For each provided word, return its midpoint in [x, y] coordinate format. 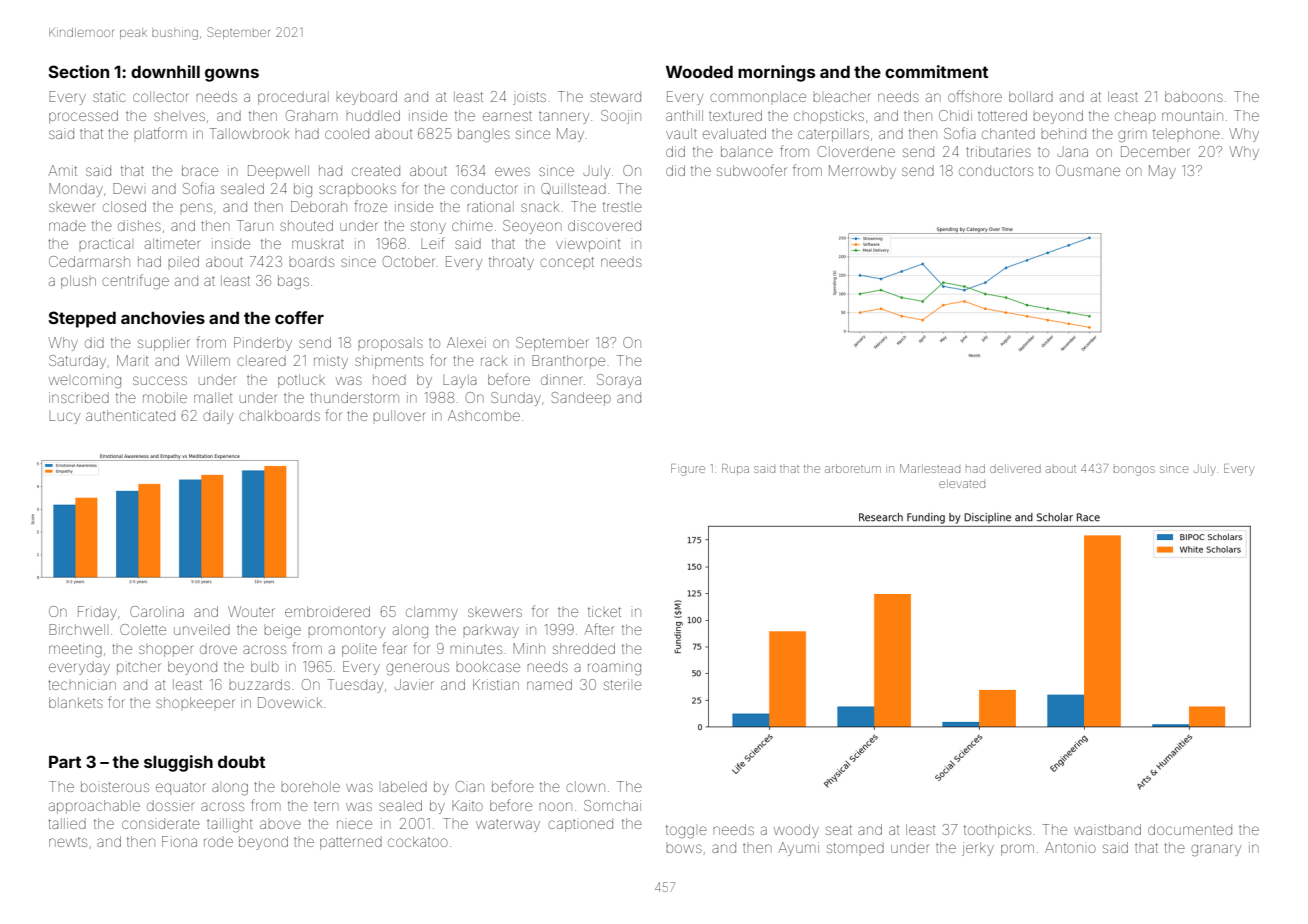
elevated [962, 483]
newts [68, 842]
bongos [1134, 471]
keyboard [366, 98]
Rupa [735, 469]
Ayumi [798, 849]
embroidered [327, 611]
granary [1216, 850]
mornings [776, 73]
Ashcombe [484, 415]
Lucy [64, 418]
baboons [1194, 96]
